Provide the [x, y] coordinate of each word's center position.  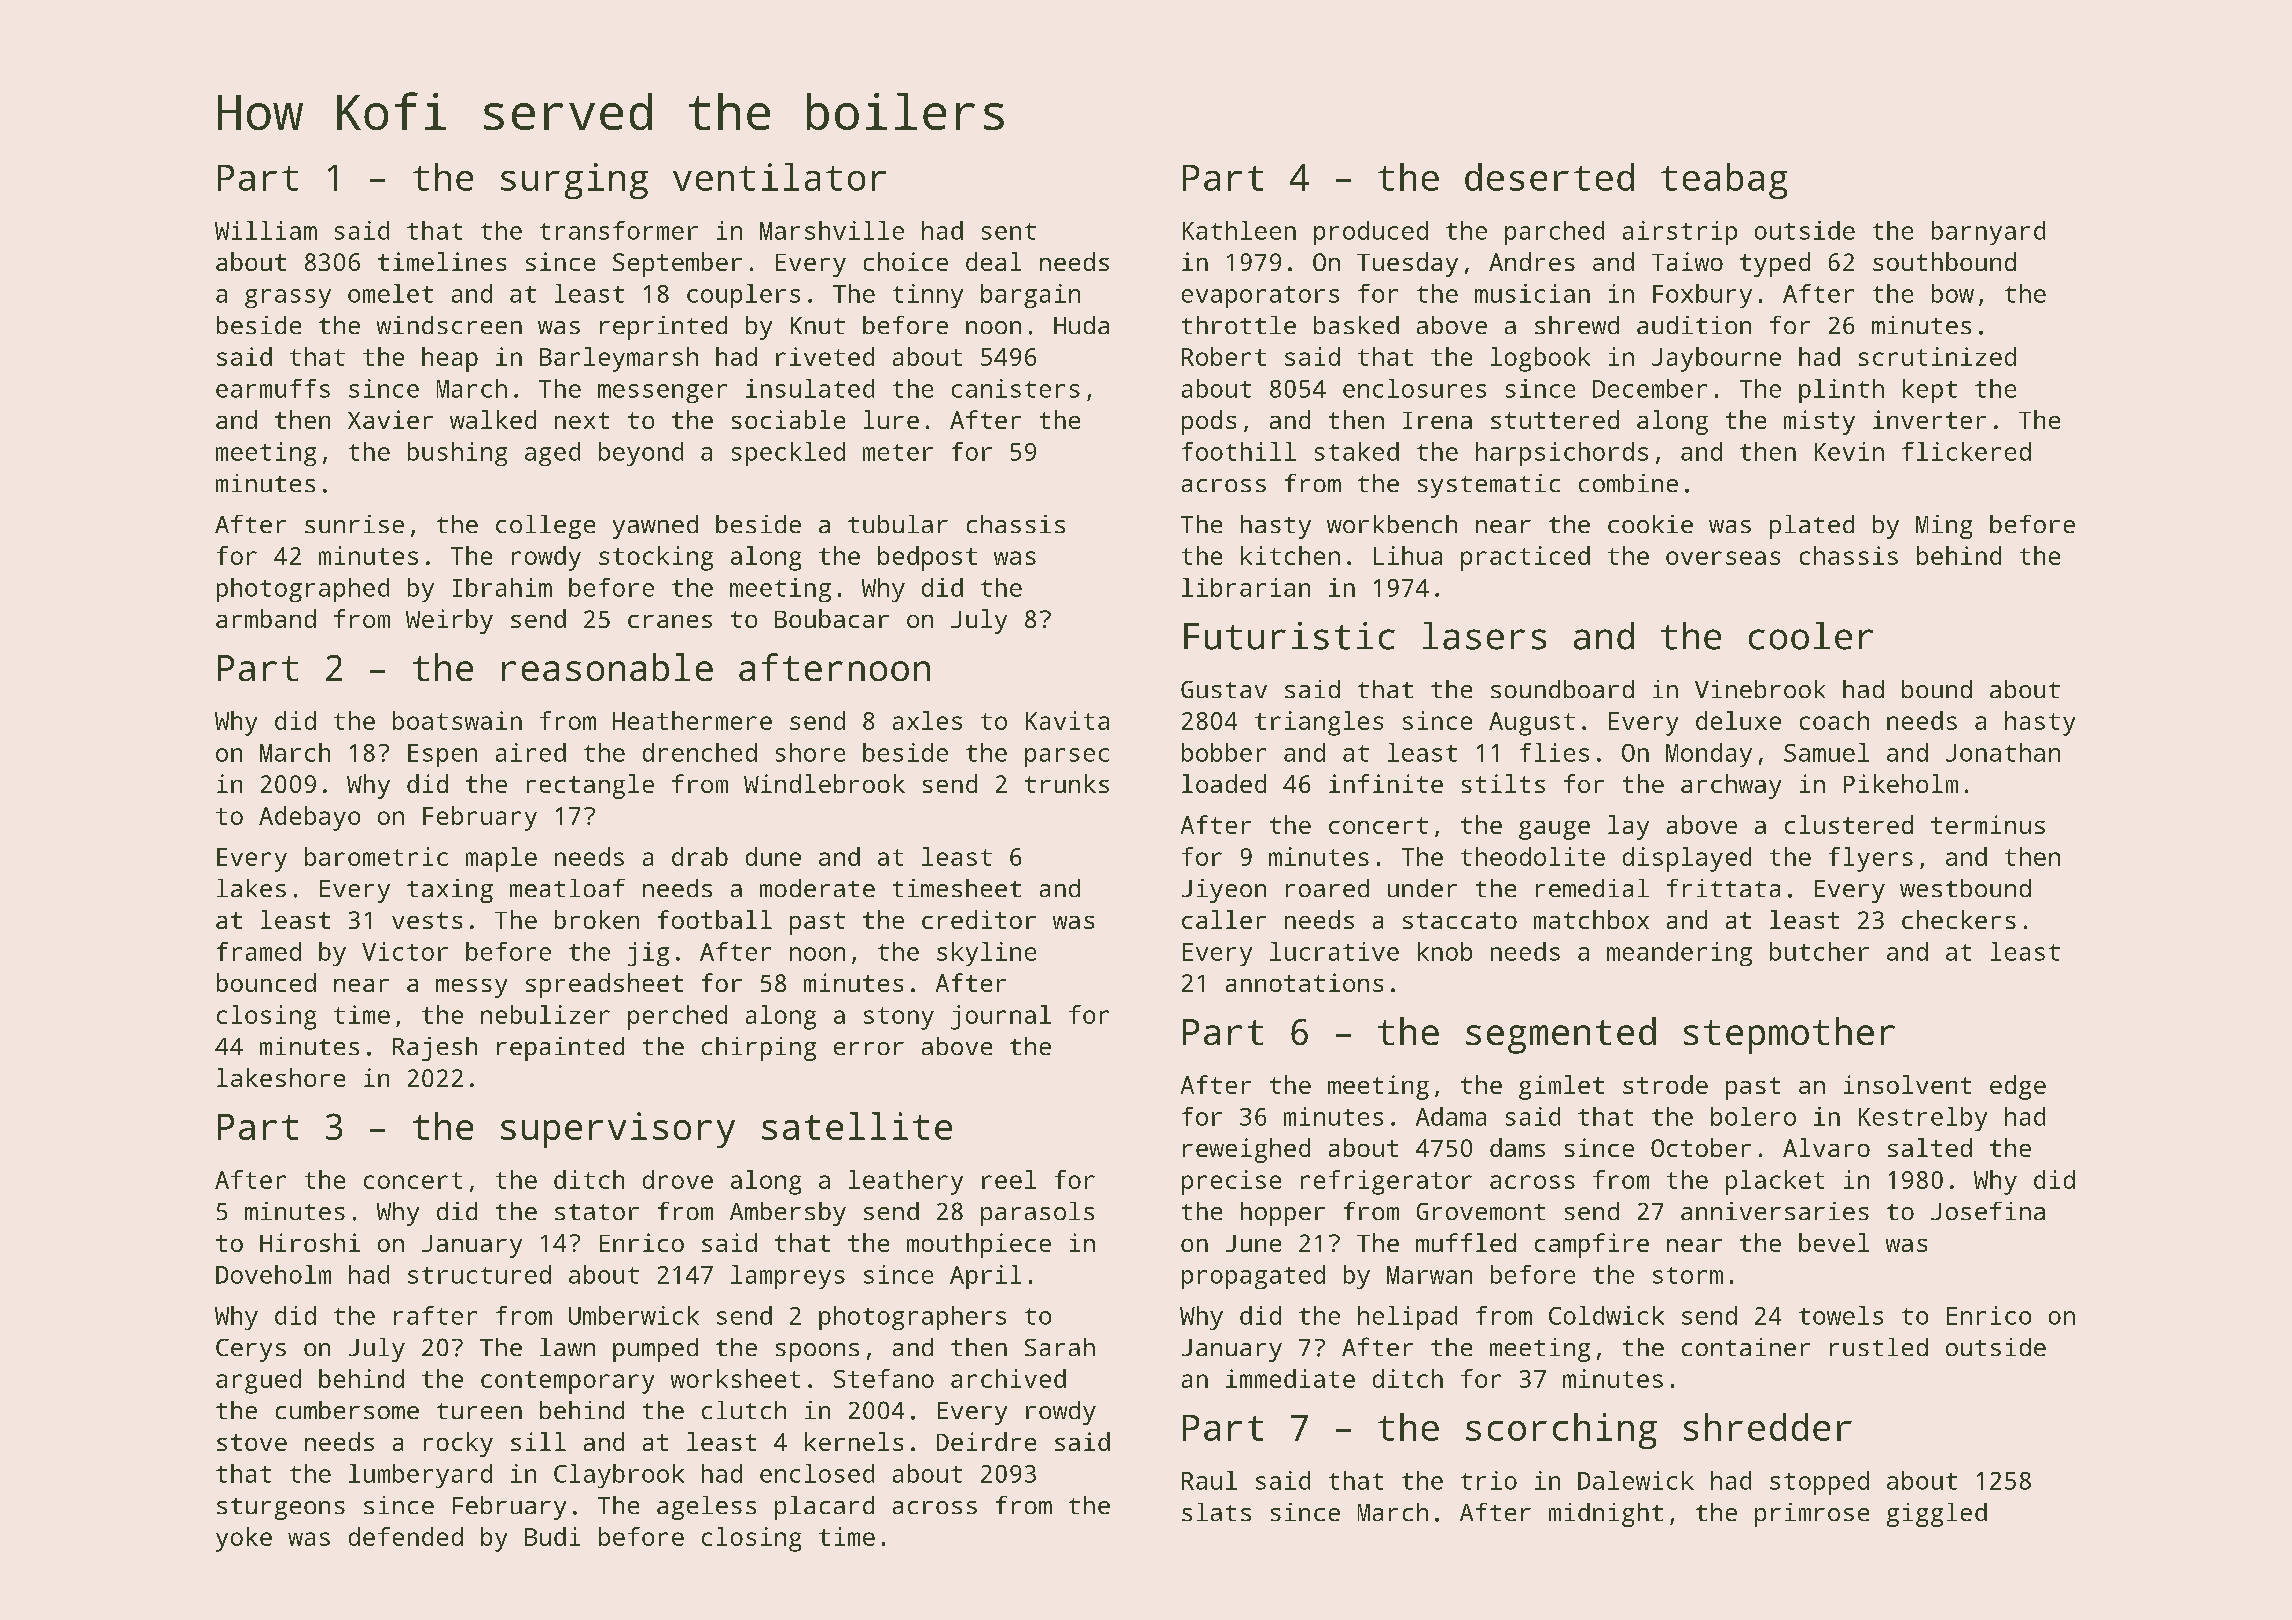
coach [1834, 720]
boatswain [457, 720]
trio [1489, 1480]
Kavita [1067, 720]
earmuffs [273, 388]
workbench [1392, 524]
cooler [1811, 636]
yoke [244, 1539]
